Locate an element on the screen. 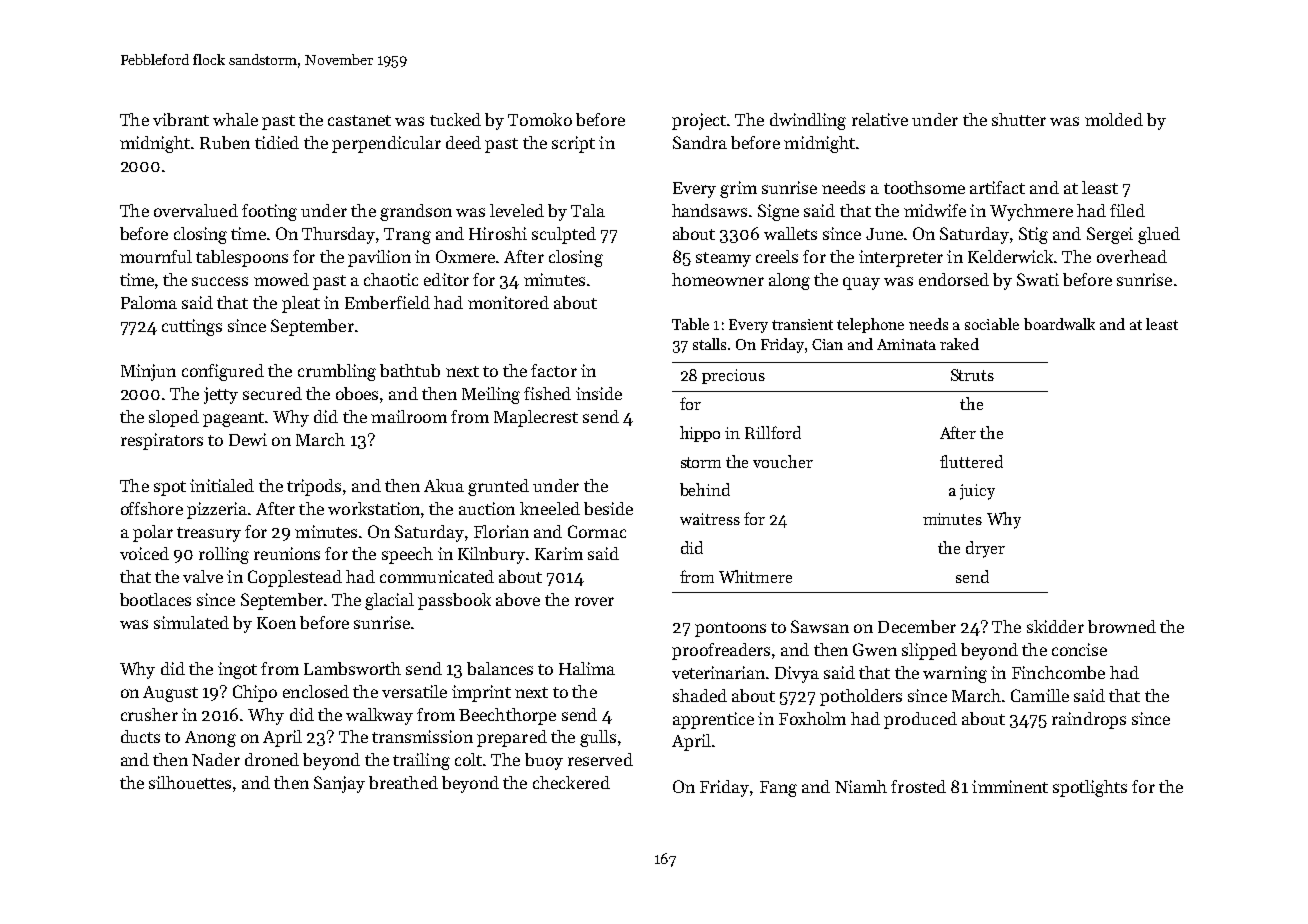 Image resolution: width=1308 pixels, height=924 pixels. sculpted is located at coordinates (564, 235).
